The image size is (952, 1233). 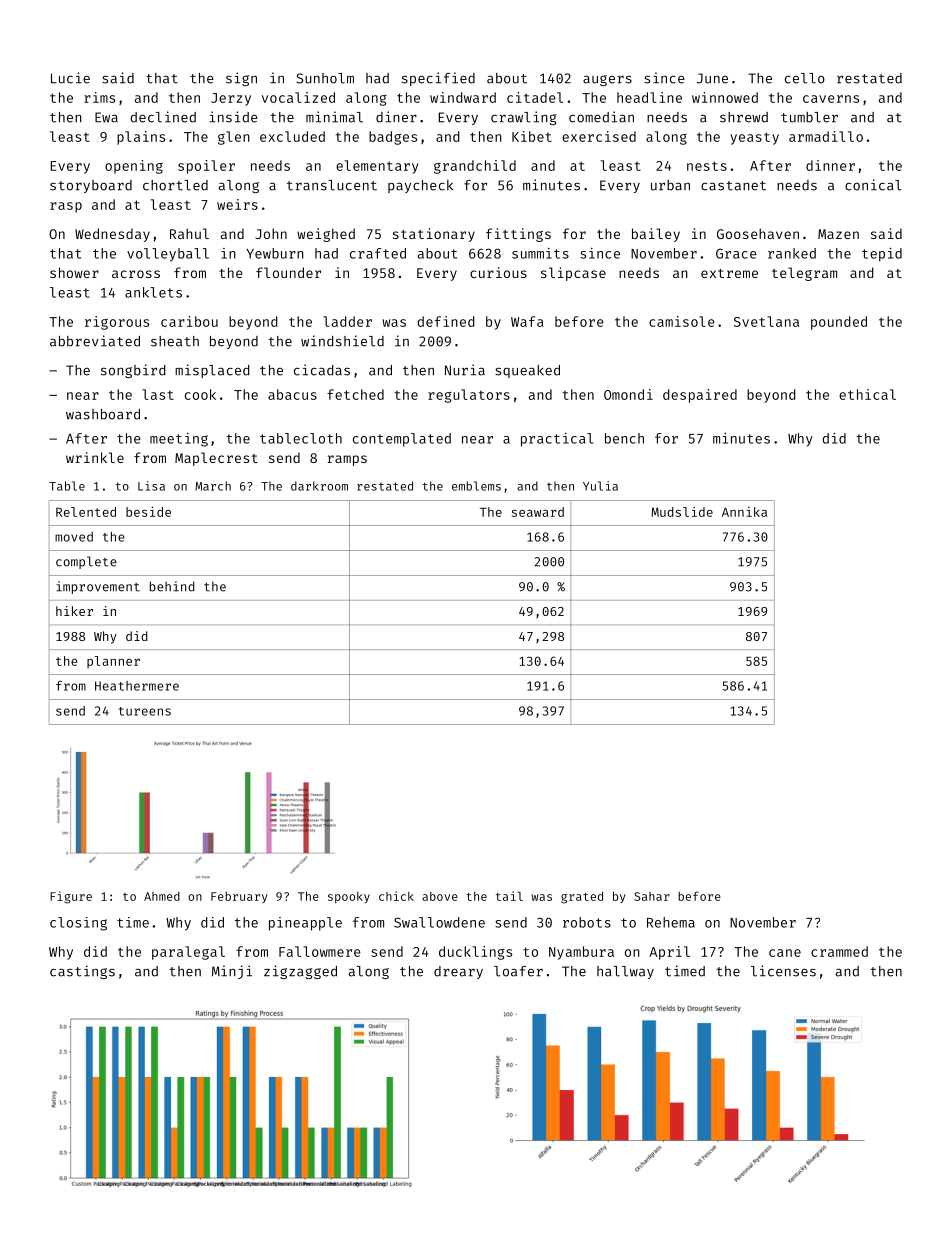 What do you see at coordinates (325, 78) in the image?
I see `Sunholm` at bounding box center [325, 78].
